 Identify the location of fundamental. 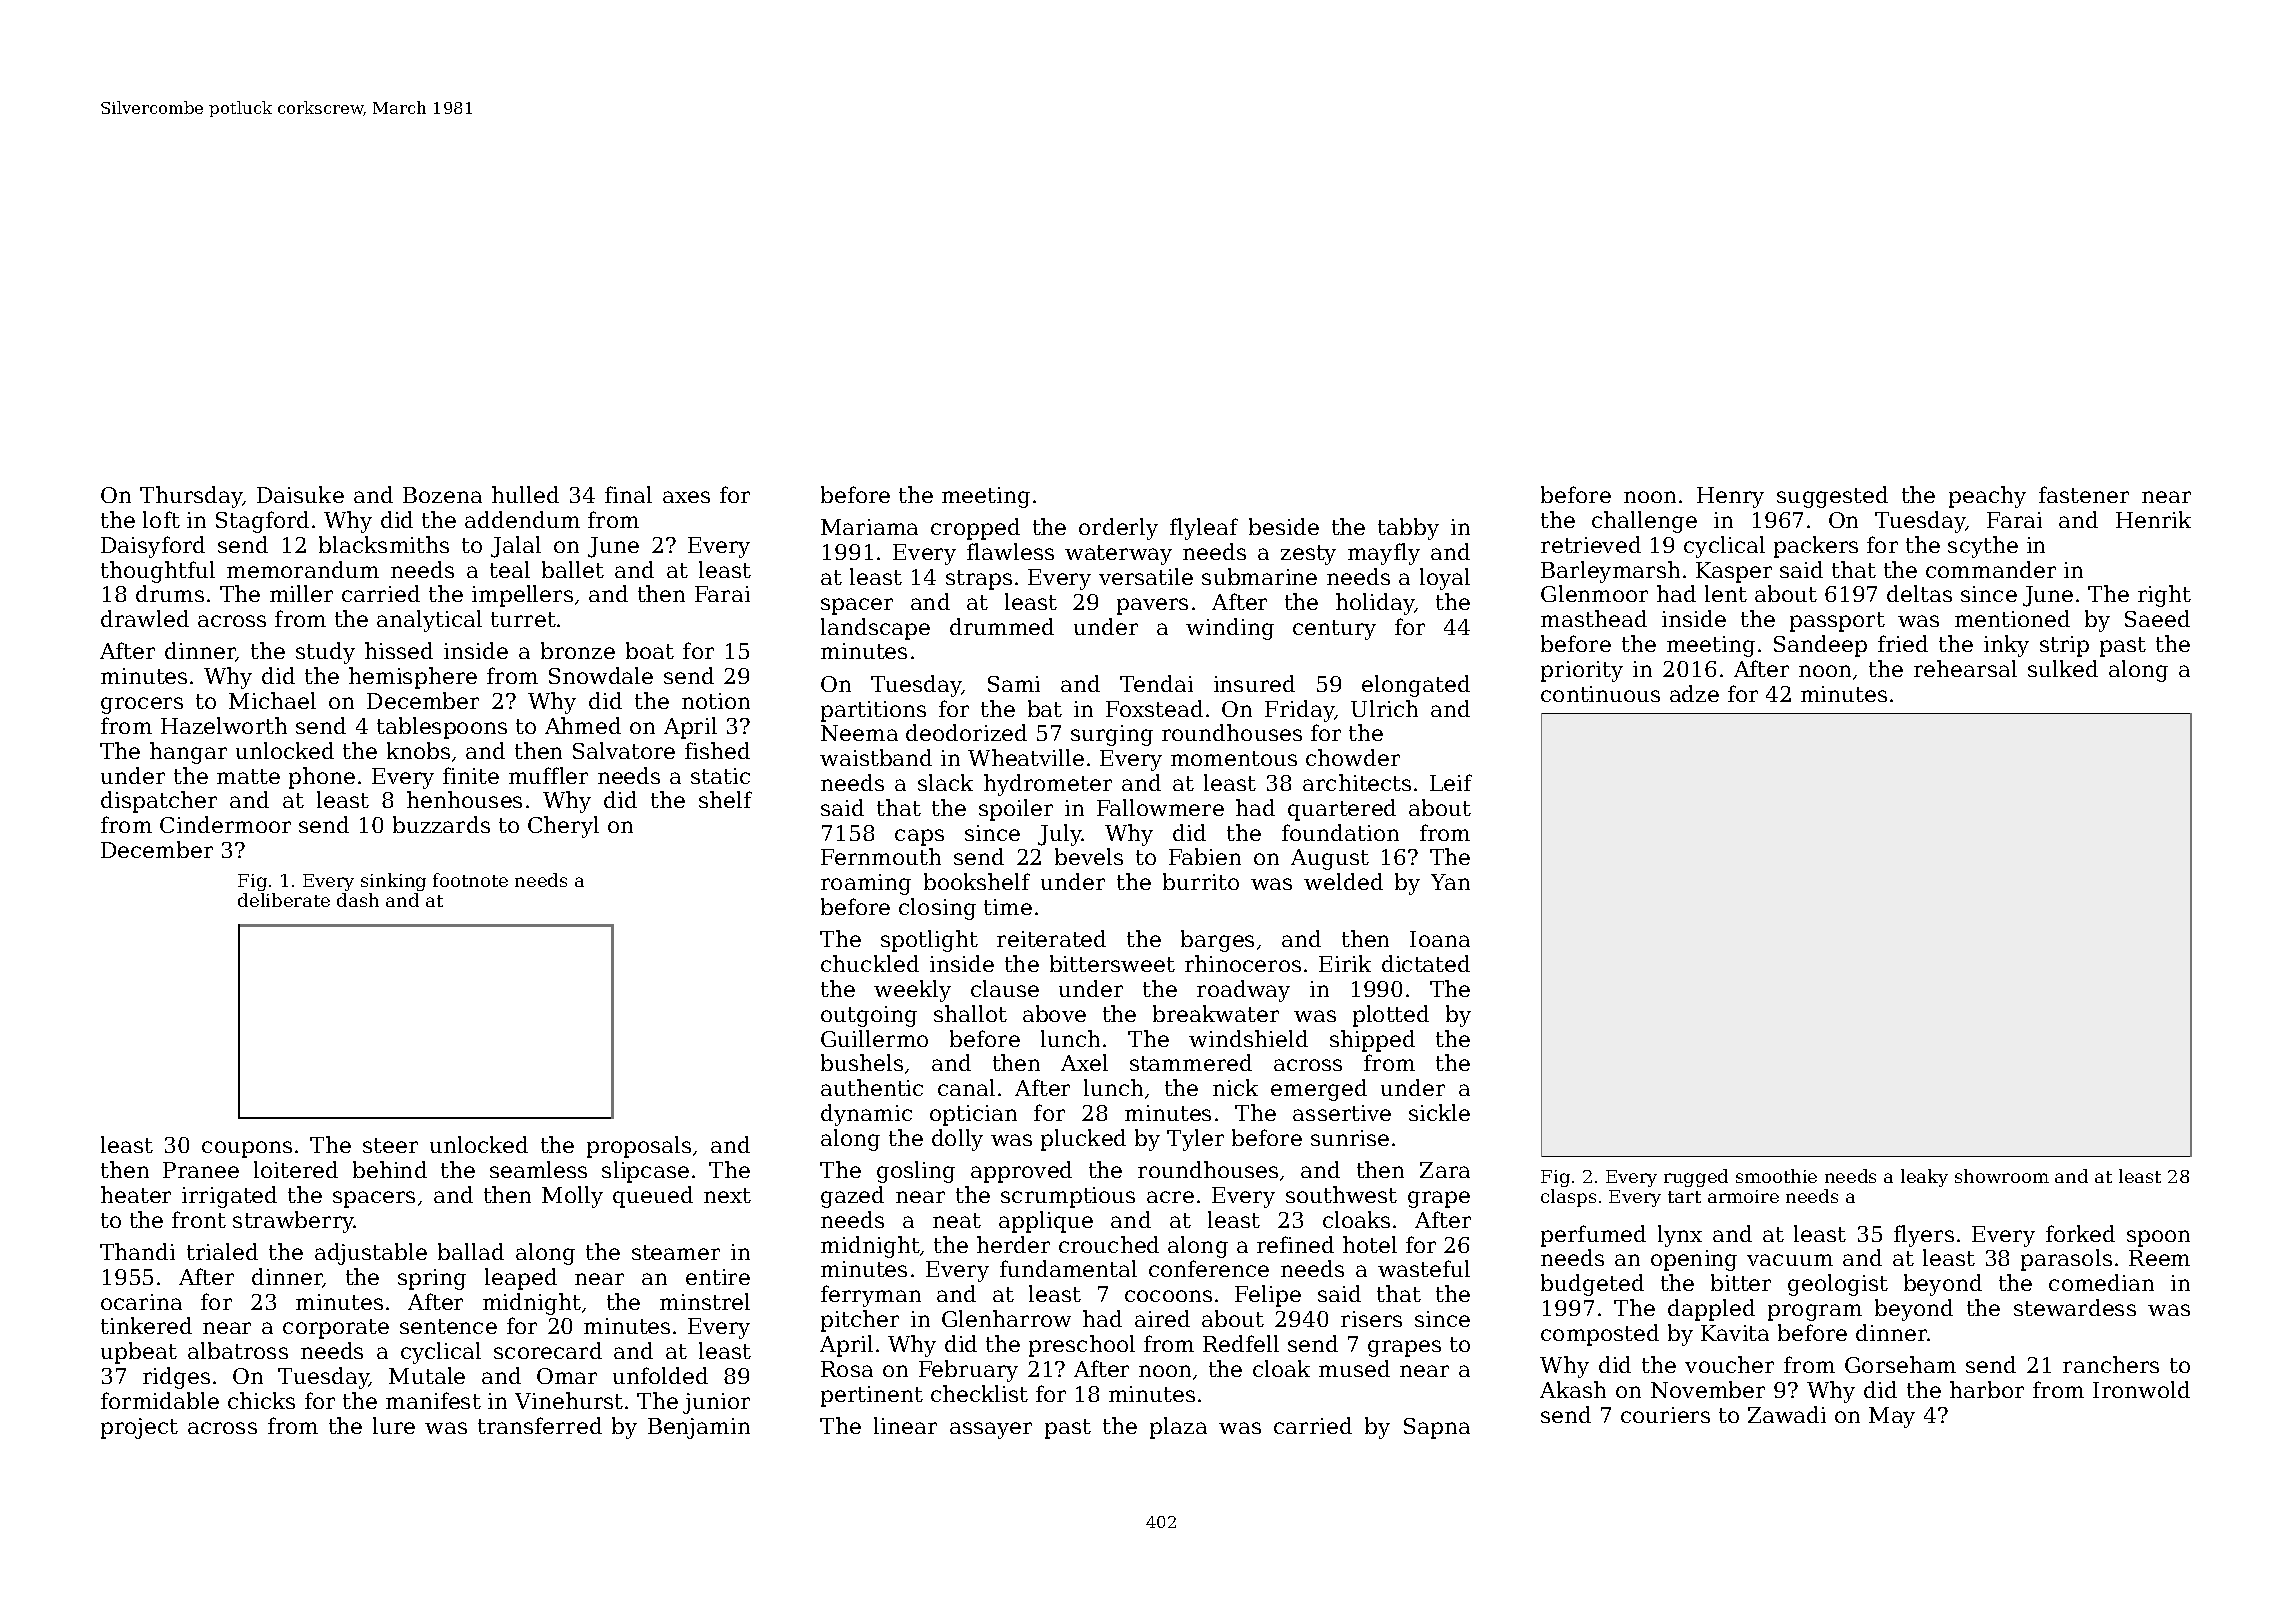
(1068, 1268).
